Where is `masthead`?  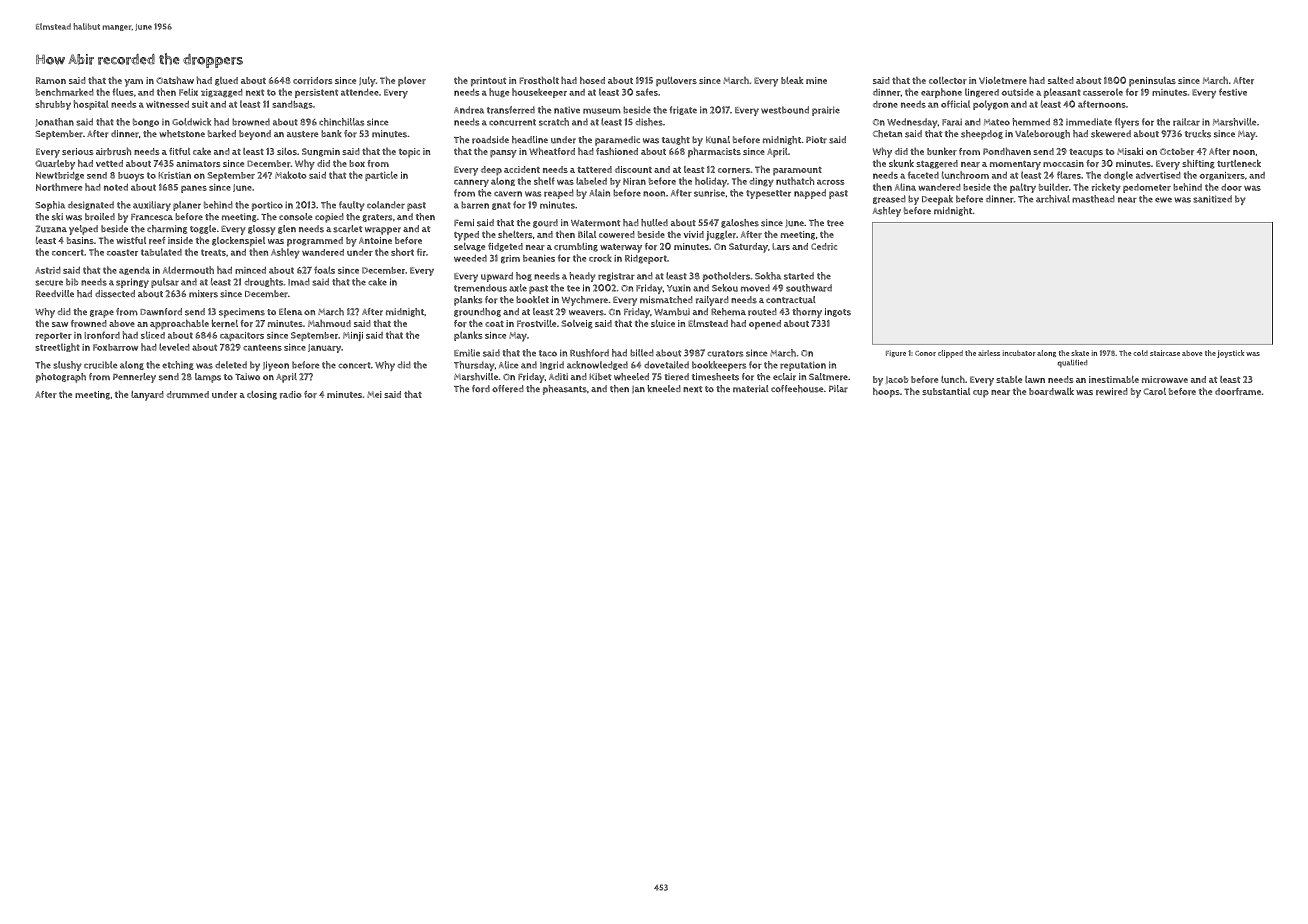 masthead is located at coordinates (1093, 199).
